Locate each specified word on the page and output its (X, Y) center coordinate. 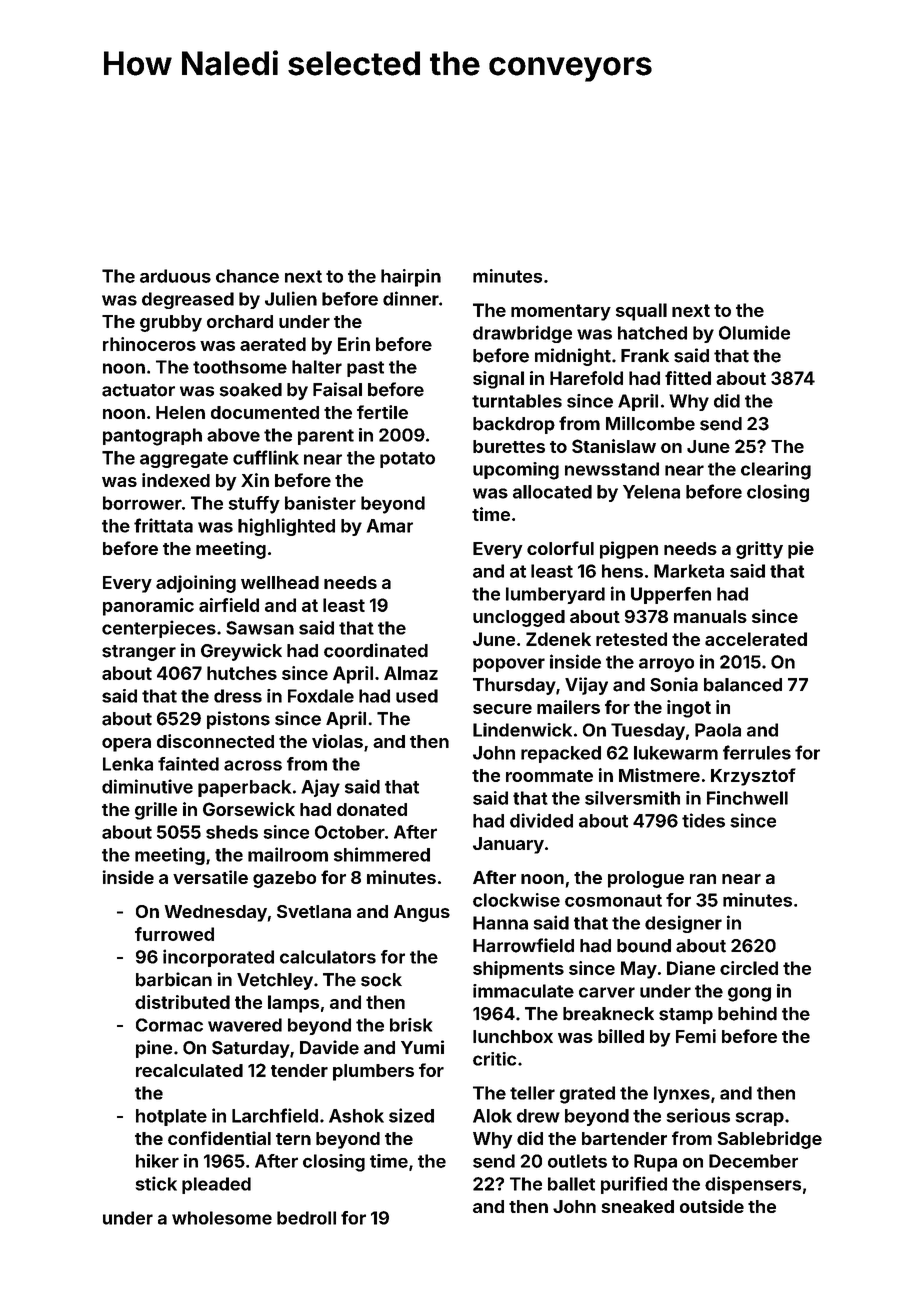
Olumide (754, 332)
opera (126, 745)
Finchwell (747, 798)
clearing (776, 471)
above (233, 435)
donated (372, 809)
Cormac (169, 1025)
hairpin (411, 278)
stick (156, 1183)
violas (337, 741)
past (365, 369)
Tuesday (648, 731)
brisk (411, 1025)
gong (749, 994)
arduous (175, 276)
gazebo (284, 879)
